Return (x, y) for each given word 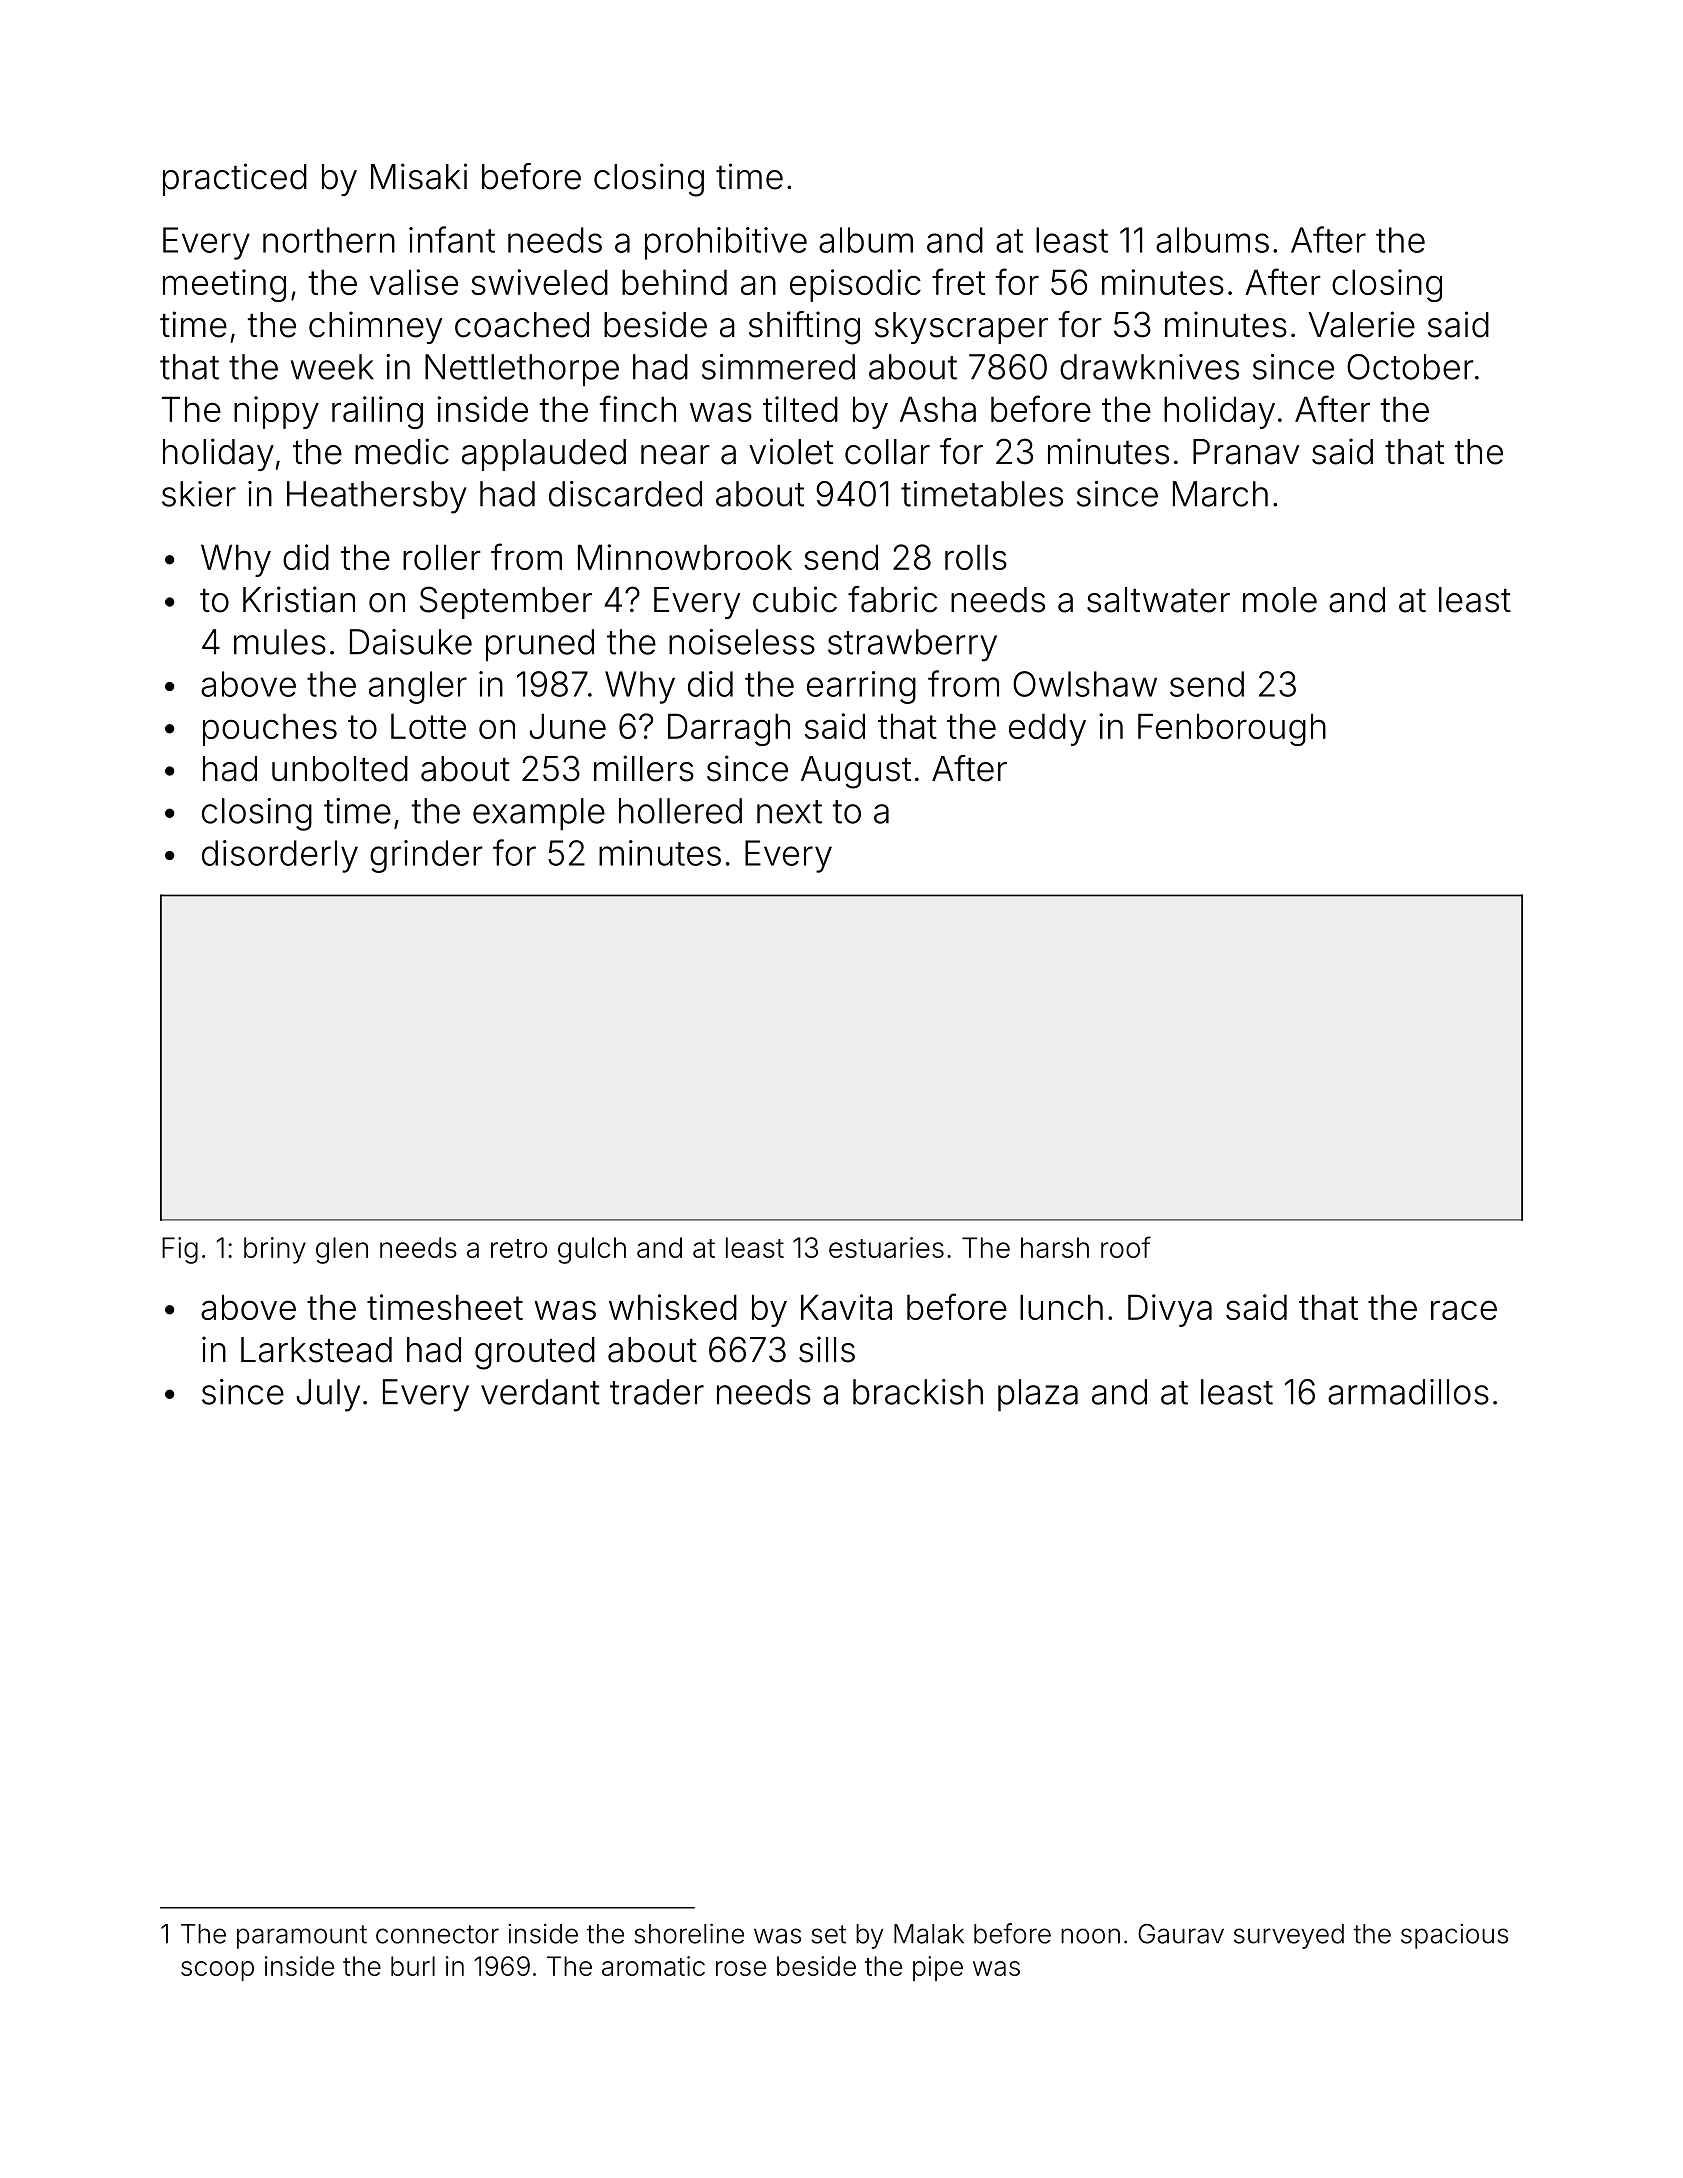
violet (791, 451)
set (828, 1934)
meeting (224, 285)
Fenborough (1232, 729)
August (856, 772)
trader (657, 1392)
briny (275, 1250)
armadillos (1408, 1392)
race (1464, 1310)
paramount (302, 1937)
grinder (426, 856)
